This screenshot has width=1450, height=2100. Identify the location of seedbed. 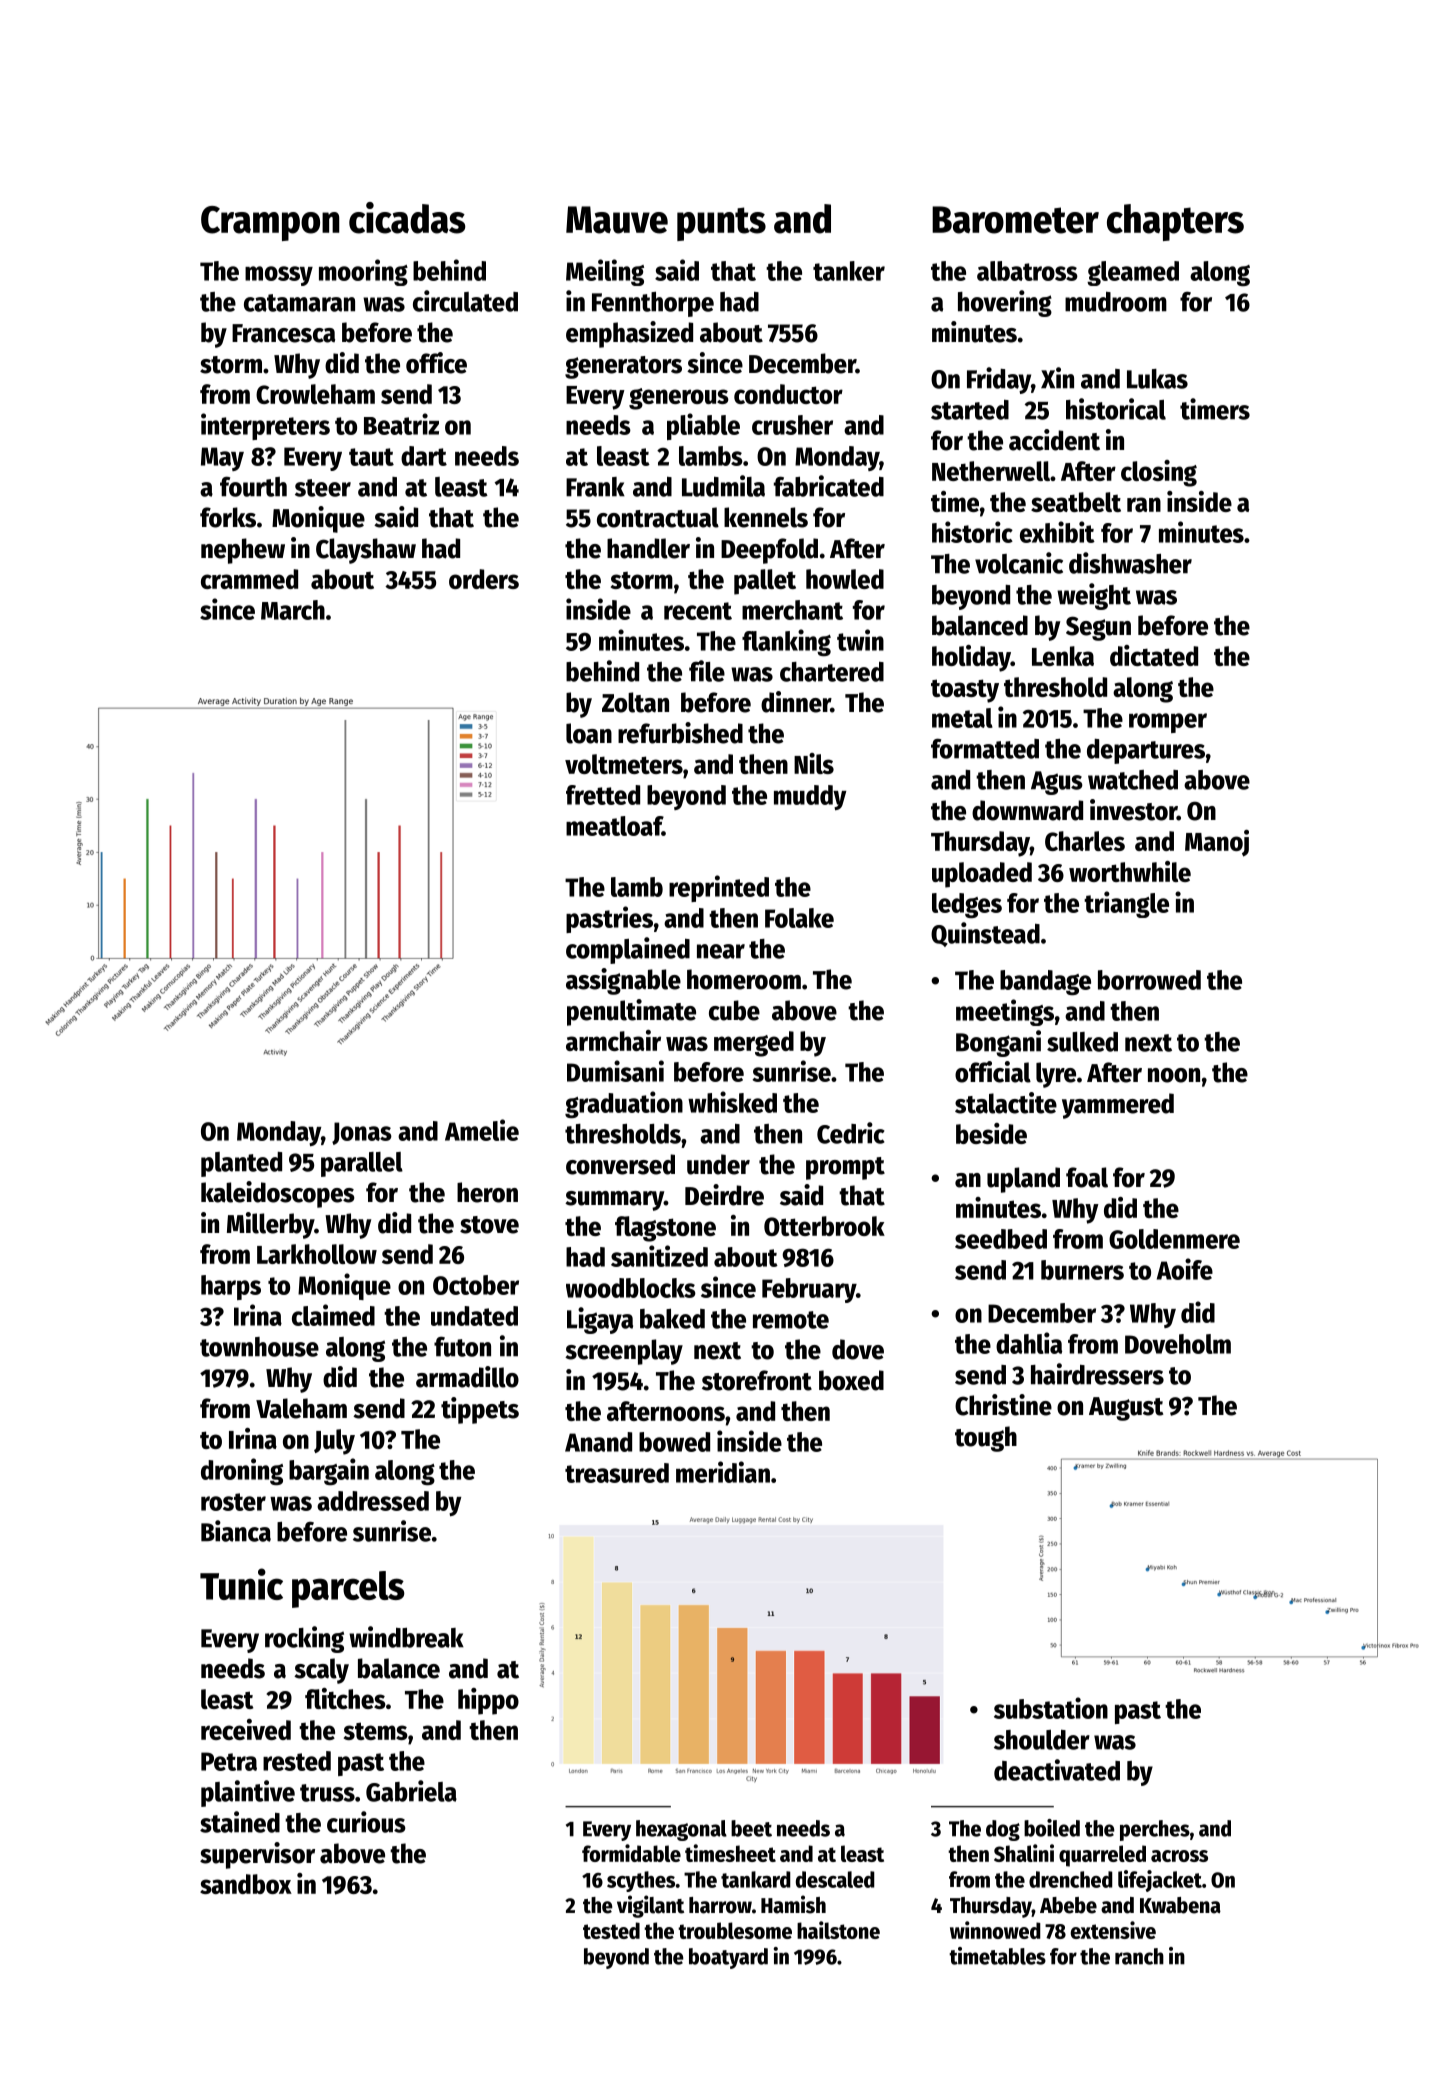
(1001, 1239).
